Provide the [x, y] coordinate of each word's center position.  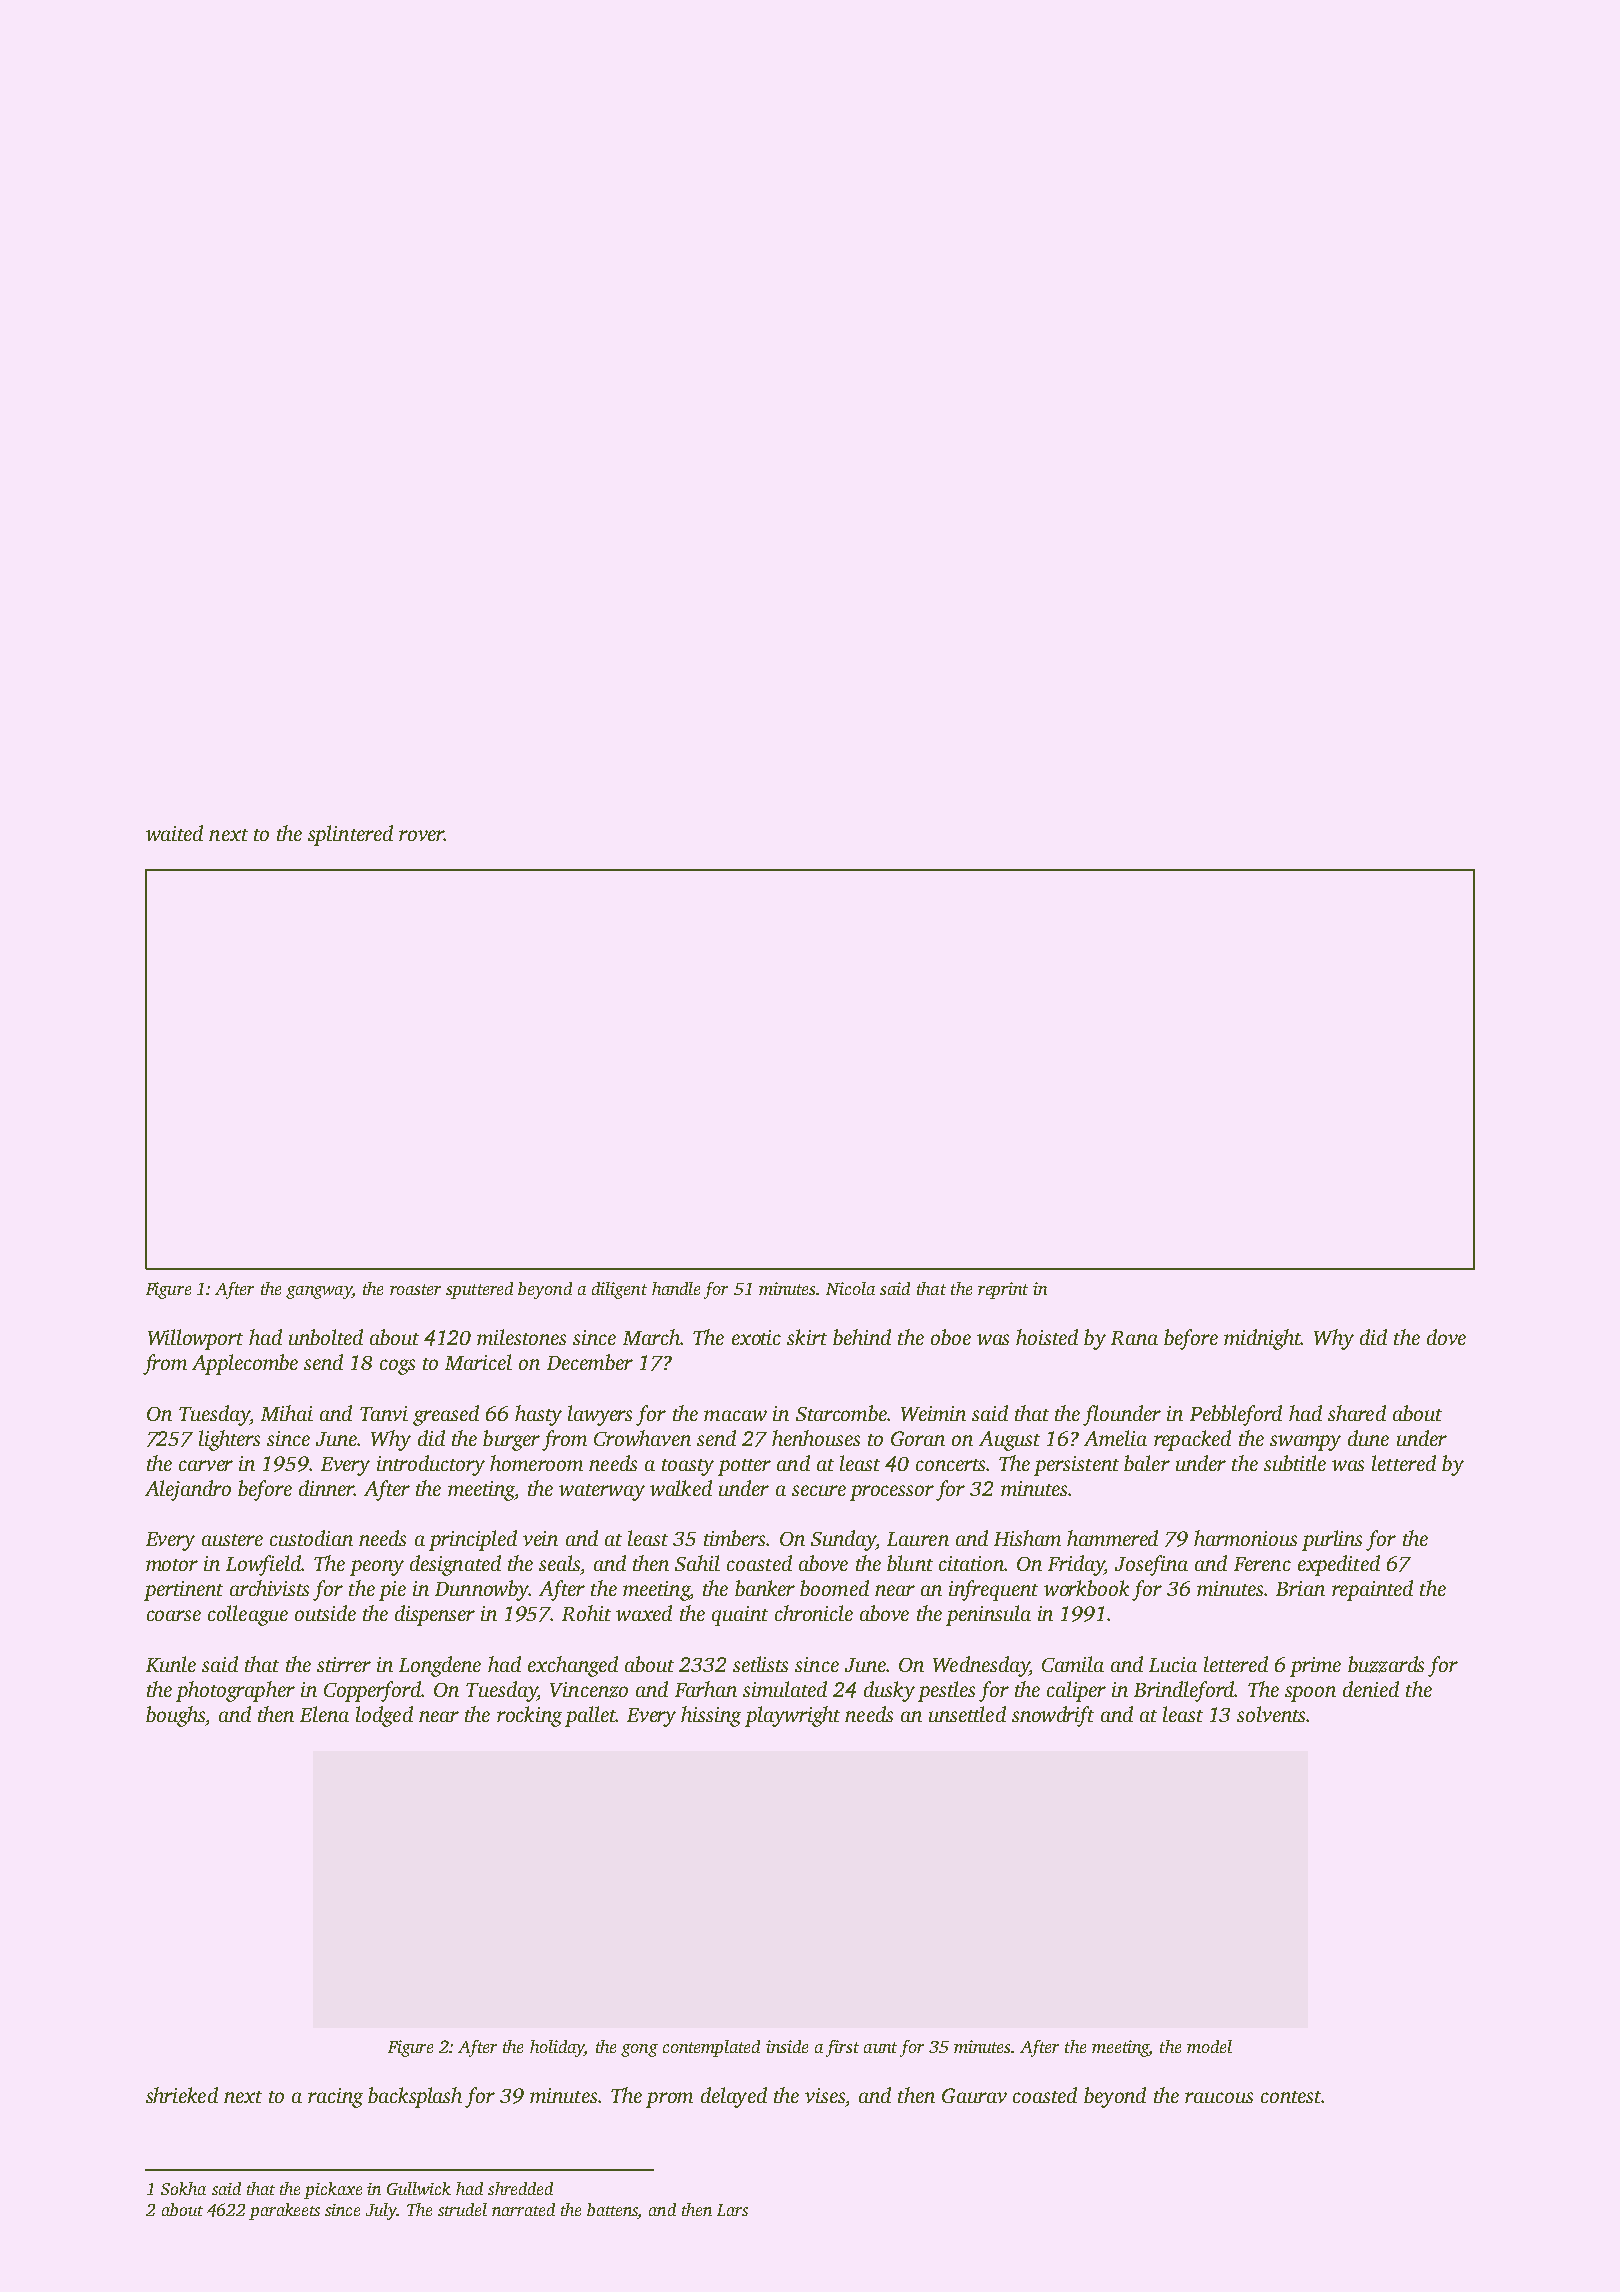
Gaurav [974, 2095]
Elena [324, 1714]
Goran [918, 1438]
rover [421, 835]
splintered [350, 835]
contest [1291, 2097]
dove [1446, 1337]
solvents [1271, 1714]
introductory [431, 1465]
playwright [792, 1716]
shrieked [182, 2095]
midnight [1262, 1339]
